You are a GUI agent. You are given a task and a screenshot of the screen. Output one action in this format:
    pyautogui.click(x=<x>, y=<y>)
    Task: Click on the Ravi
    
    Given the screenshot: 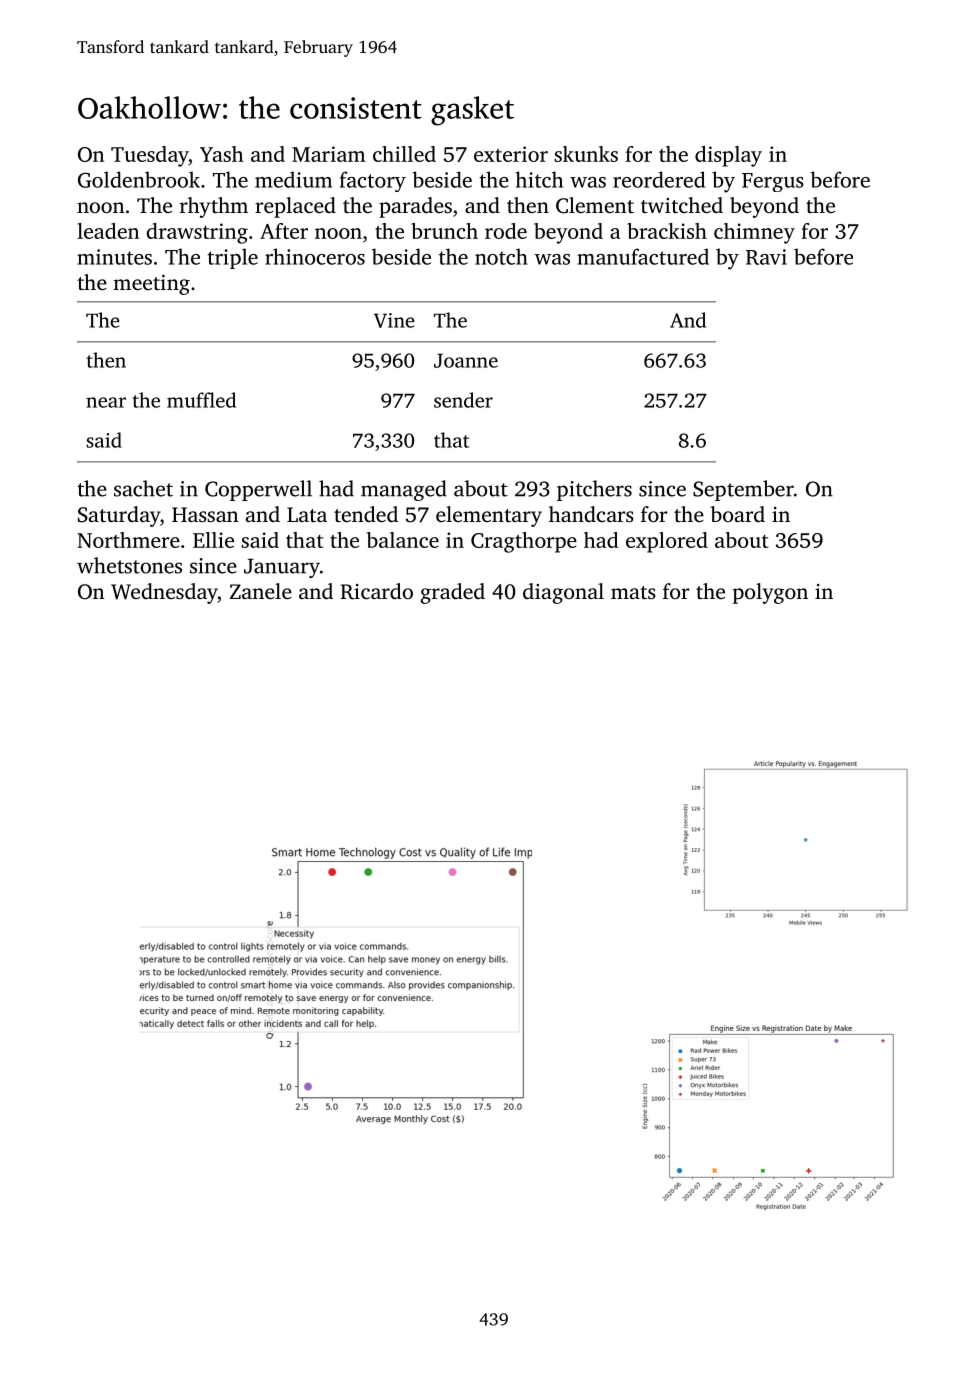 What is the action you would take?
    pyautogui.click(x=766, y=257)
